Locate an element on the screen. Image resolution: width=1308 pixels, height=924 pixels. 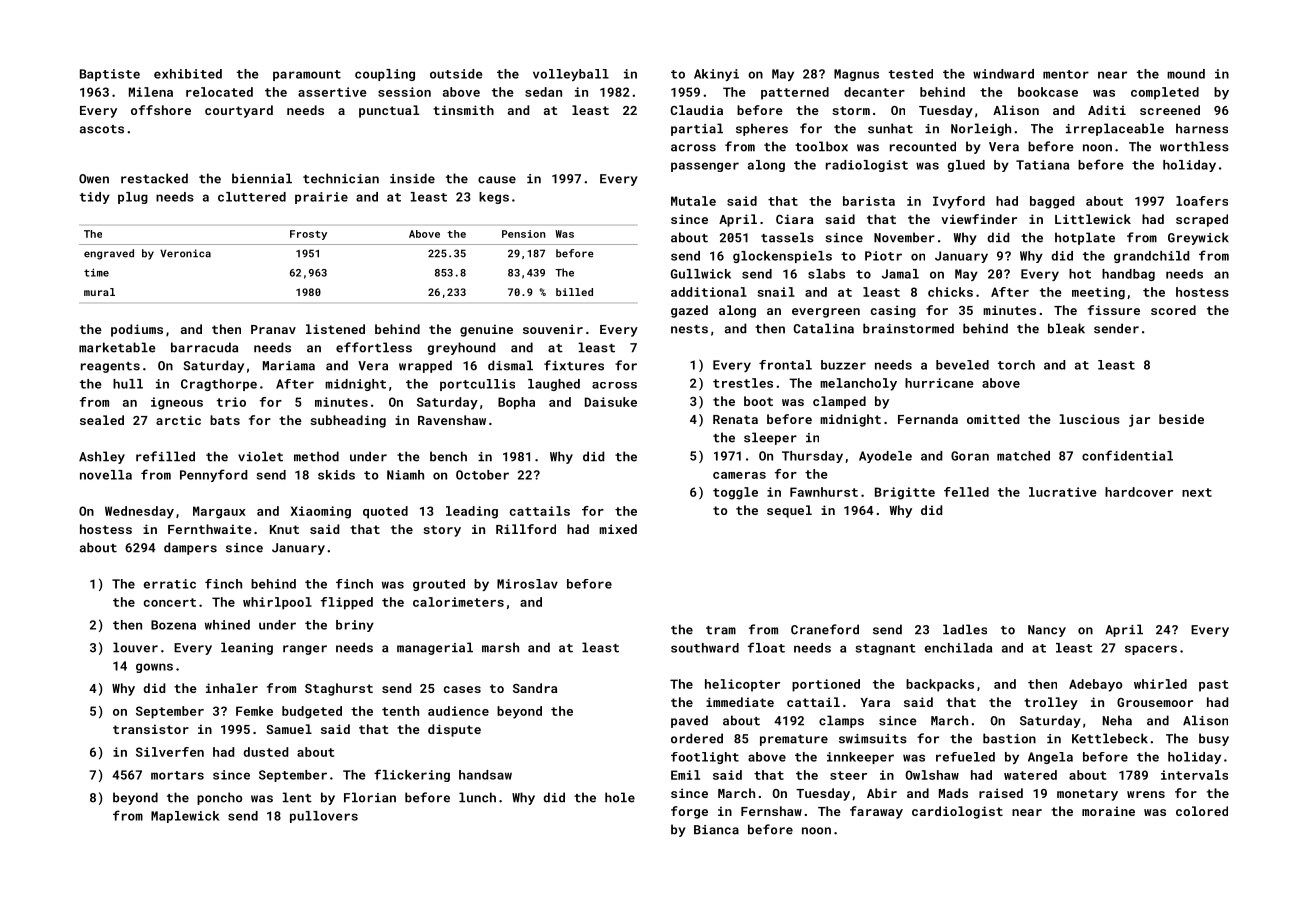
concert is located at coordinates (170, 602).
